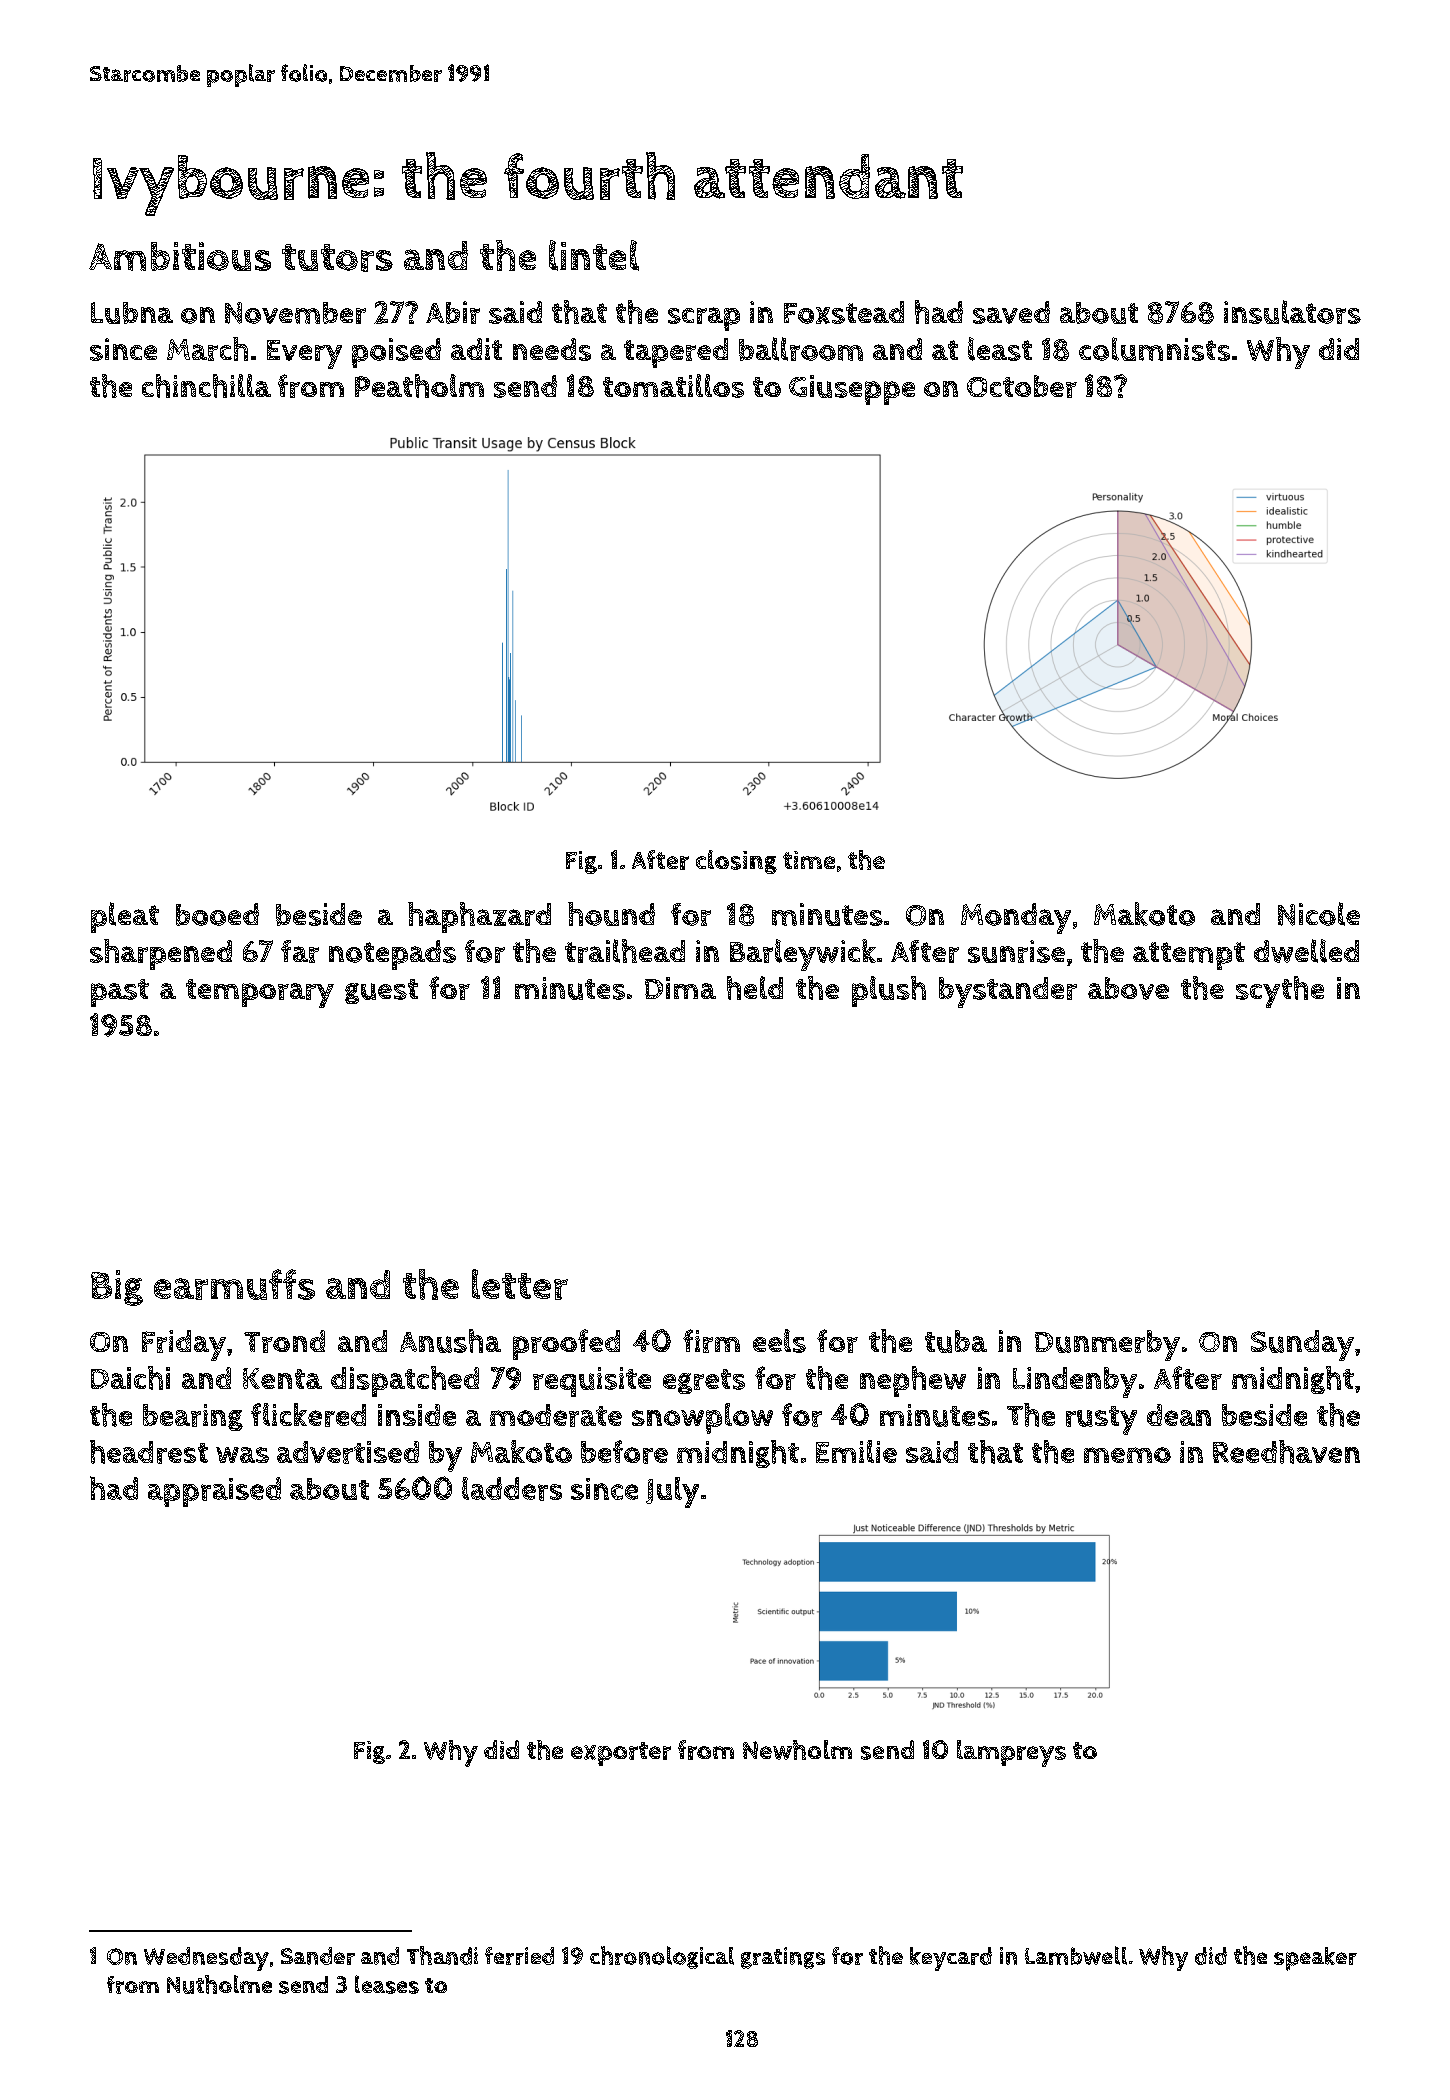 The image size is (1450, 2100). What do you see at coordinates (889, 991) in the screenshot?
I see `plush` at bounding box center [889, 991].
